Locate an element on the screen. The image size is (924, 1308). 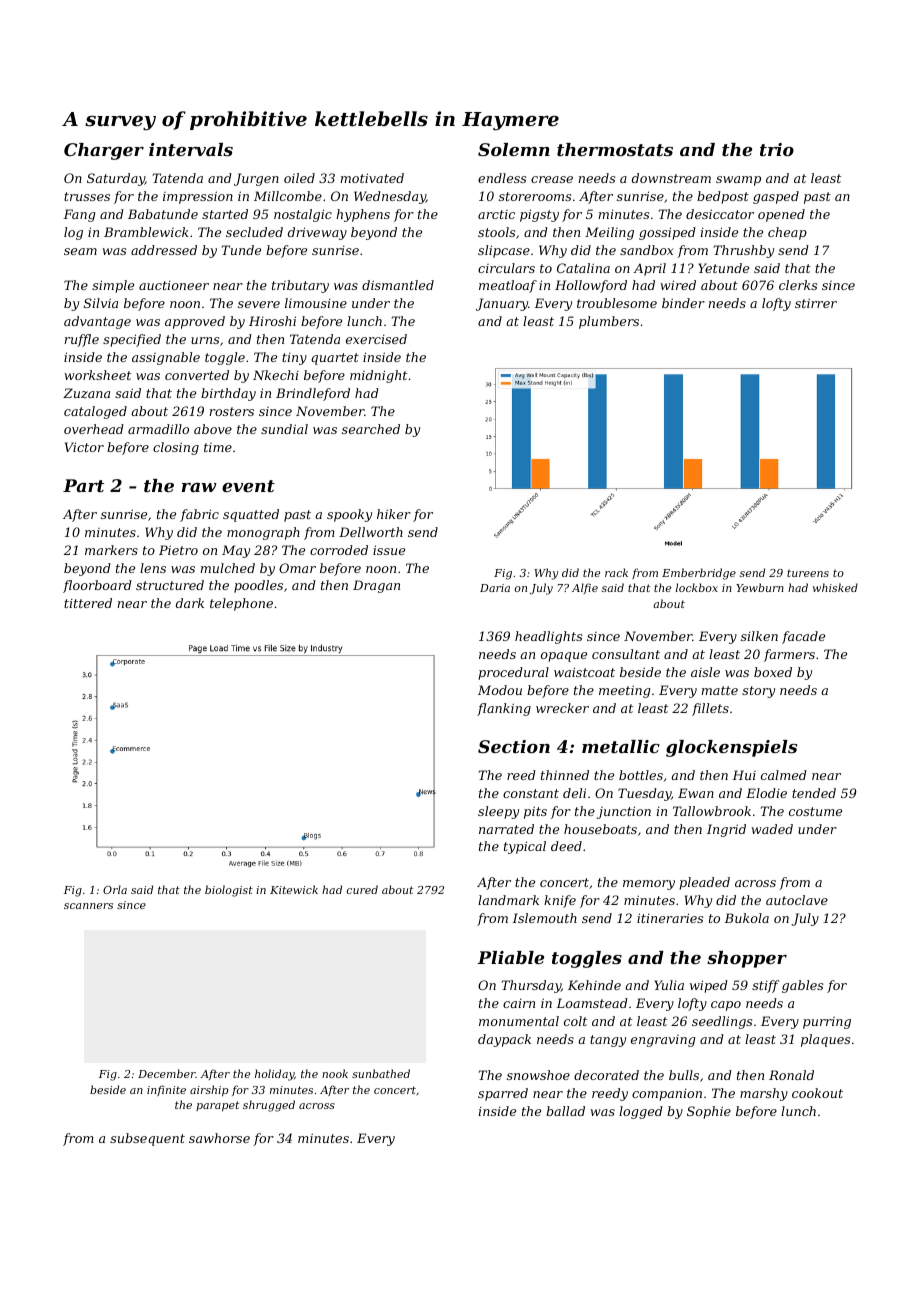
logged is located at coordinates (641, 1112).
